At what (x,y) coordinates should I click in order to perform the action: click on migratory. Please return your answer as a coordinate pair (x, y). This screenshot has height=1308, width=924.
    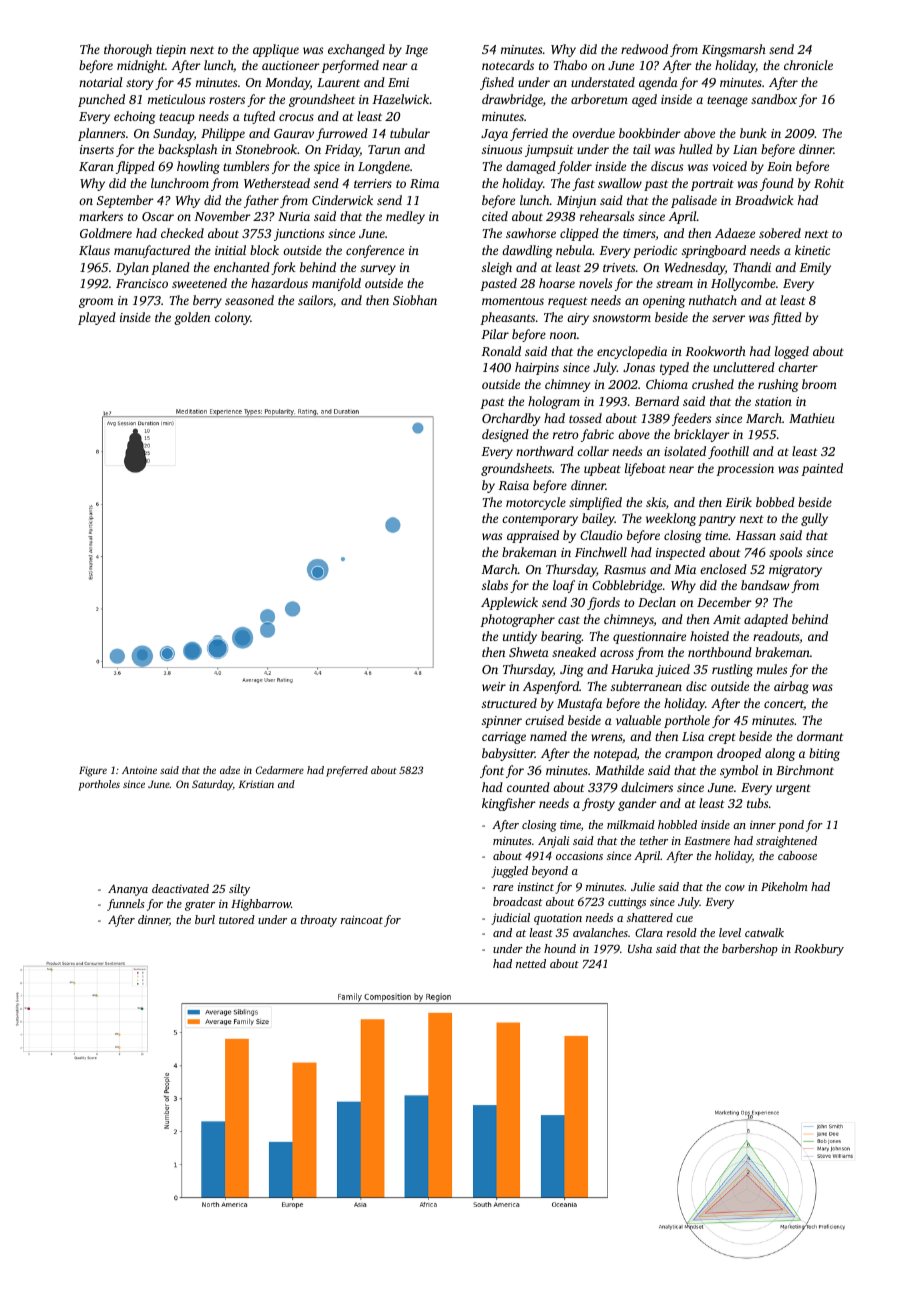
    Looking at the image, I should click on (795, 571).
